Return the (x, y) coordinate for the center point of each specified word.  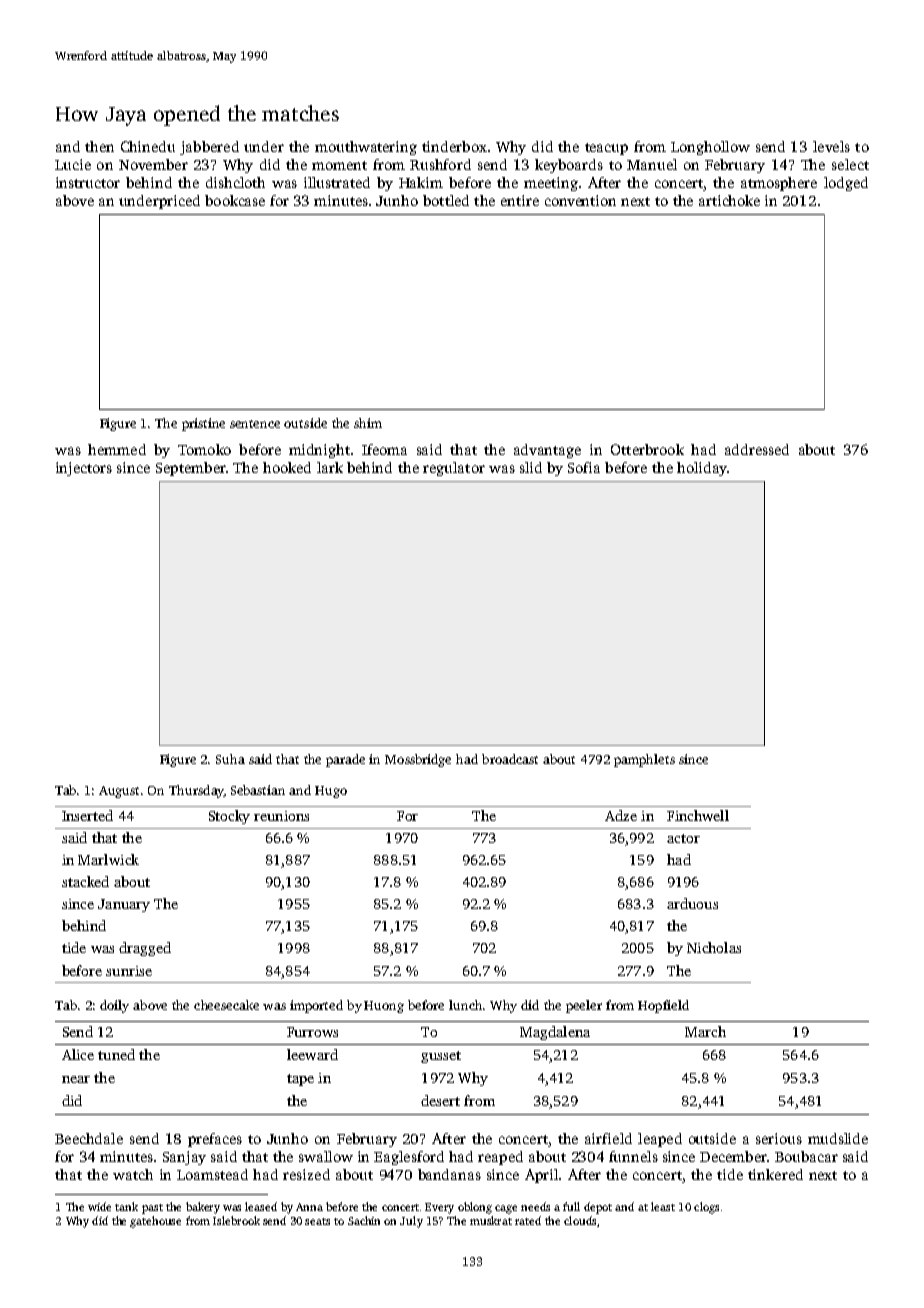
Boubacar (806, 1156)
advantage (547, 451)
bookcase (235, 200)
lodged (846, 184)
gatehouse (155, 1222)
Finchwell (698, 815)
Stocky (229, 817)
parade (345, 760)
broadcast (510, 759)
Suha (230, 759)
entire (520, 200)
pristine (203, 424)
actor (683, 838)
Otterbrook (647, 449)
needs (535, 1206)
